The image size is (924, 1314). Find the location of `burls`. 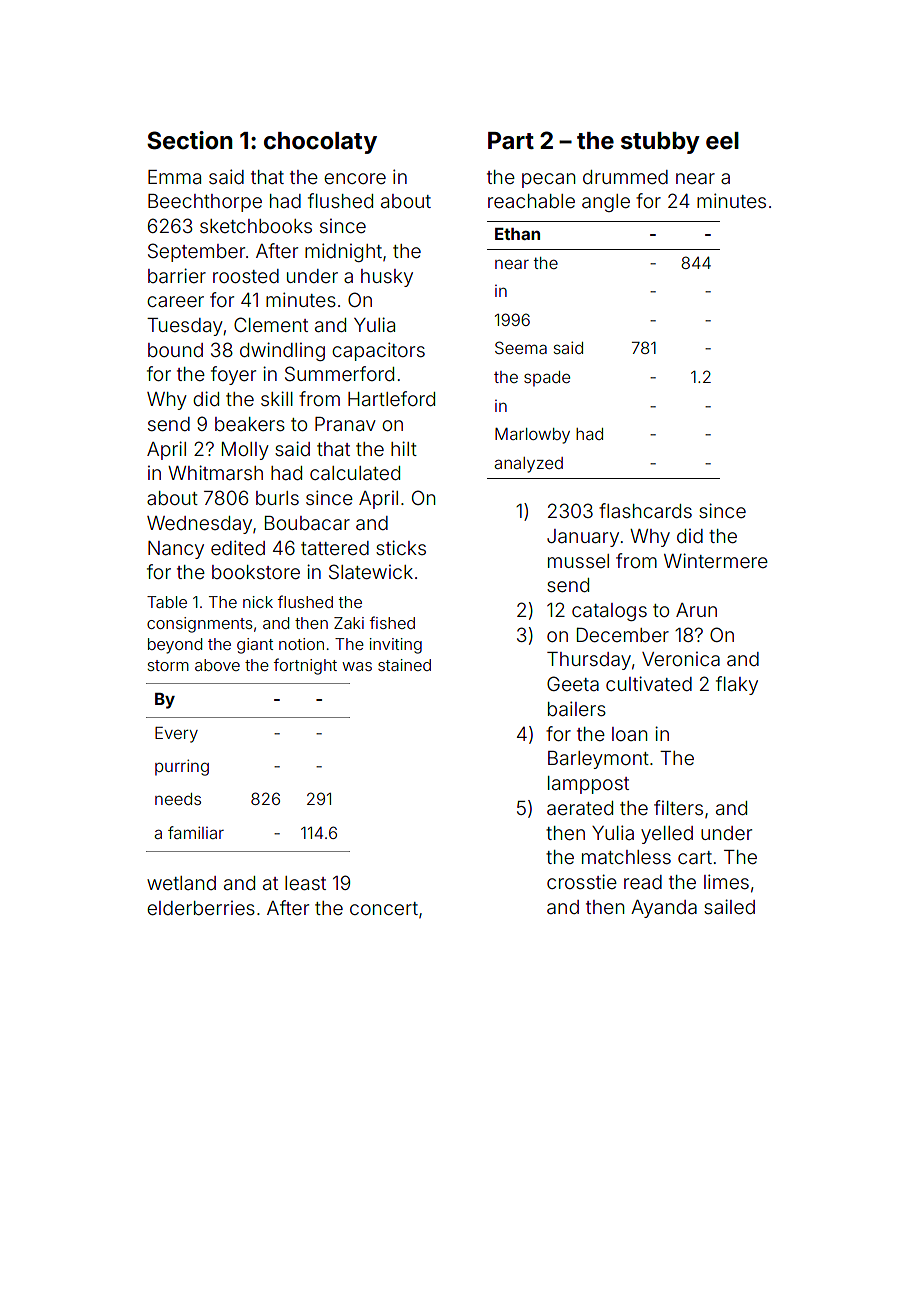

burls is located at coordinates (277, 498).
